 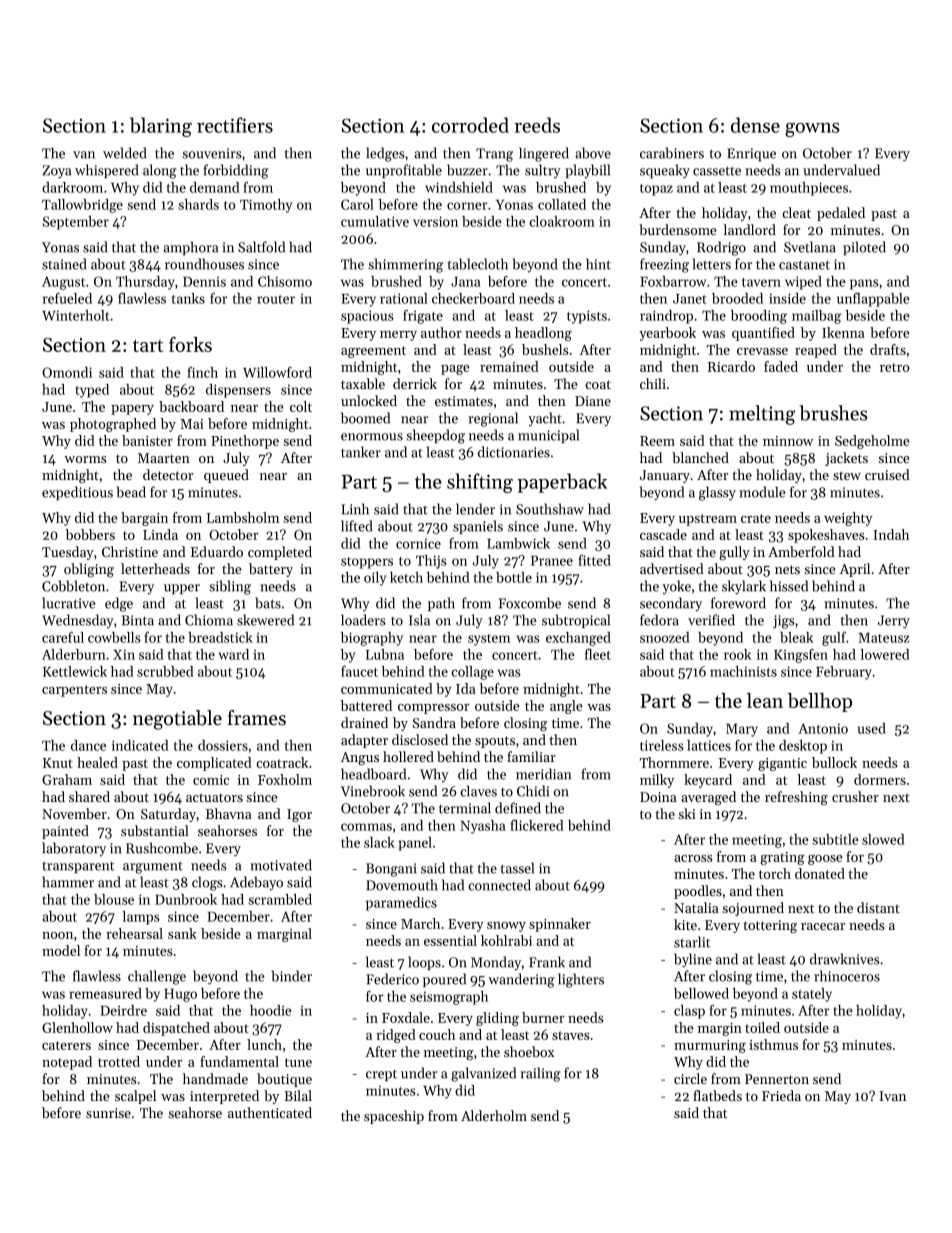 I want to click on headboard, so click(x=373, y=774).
